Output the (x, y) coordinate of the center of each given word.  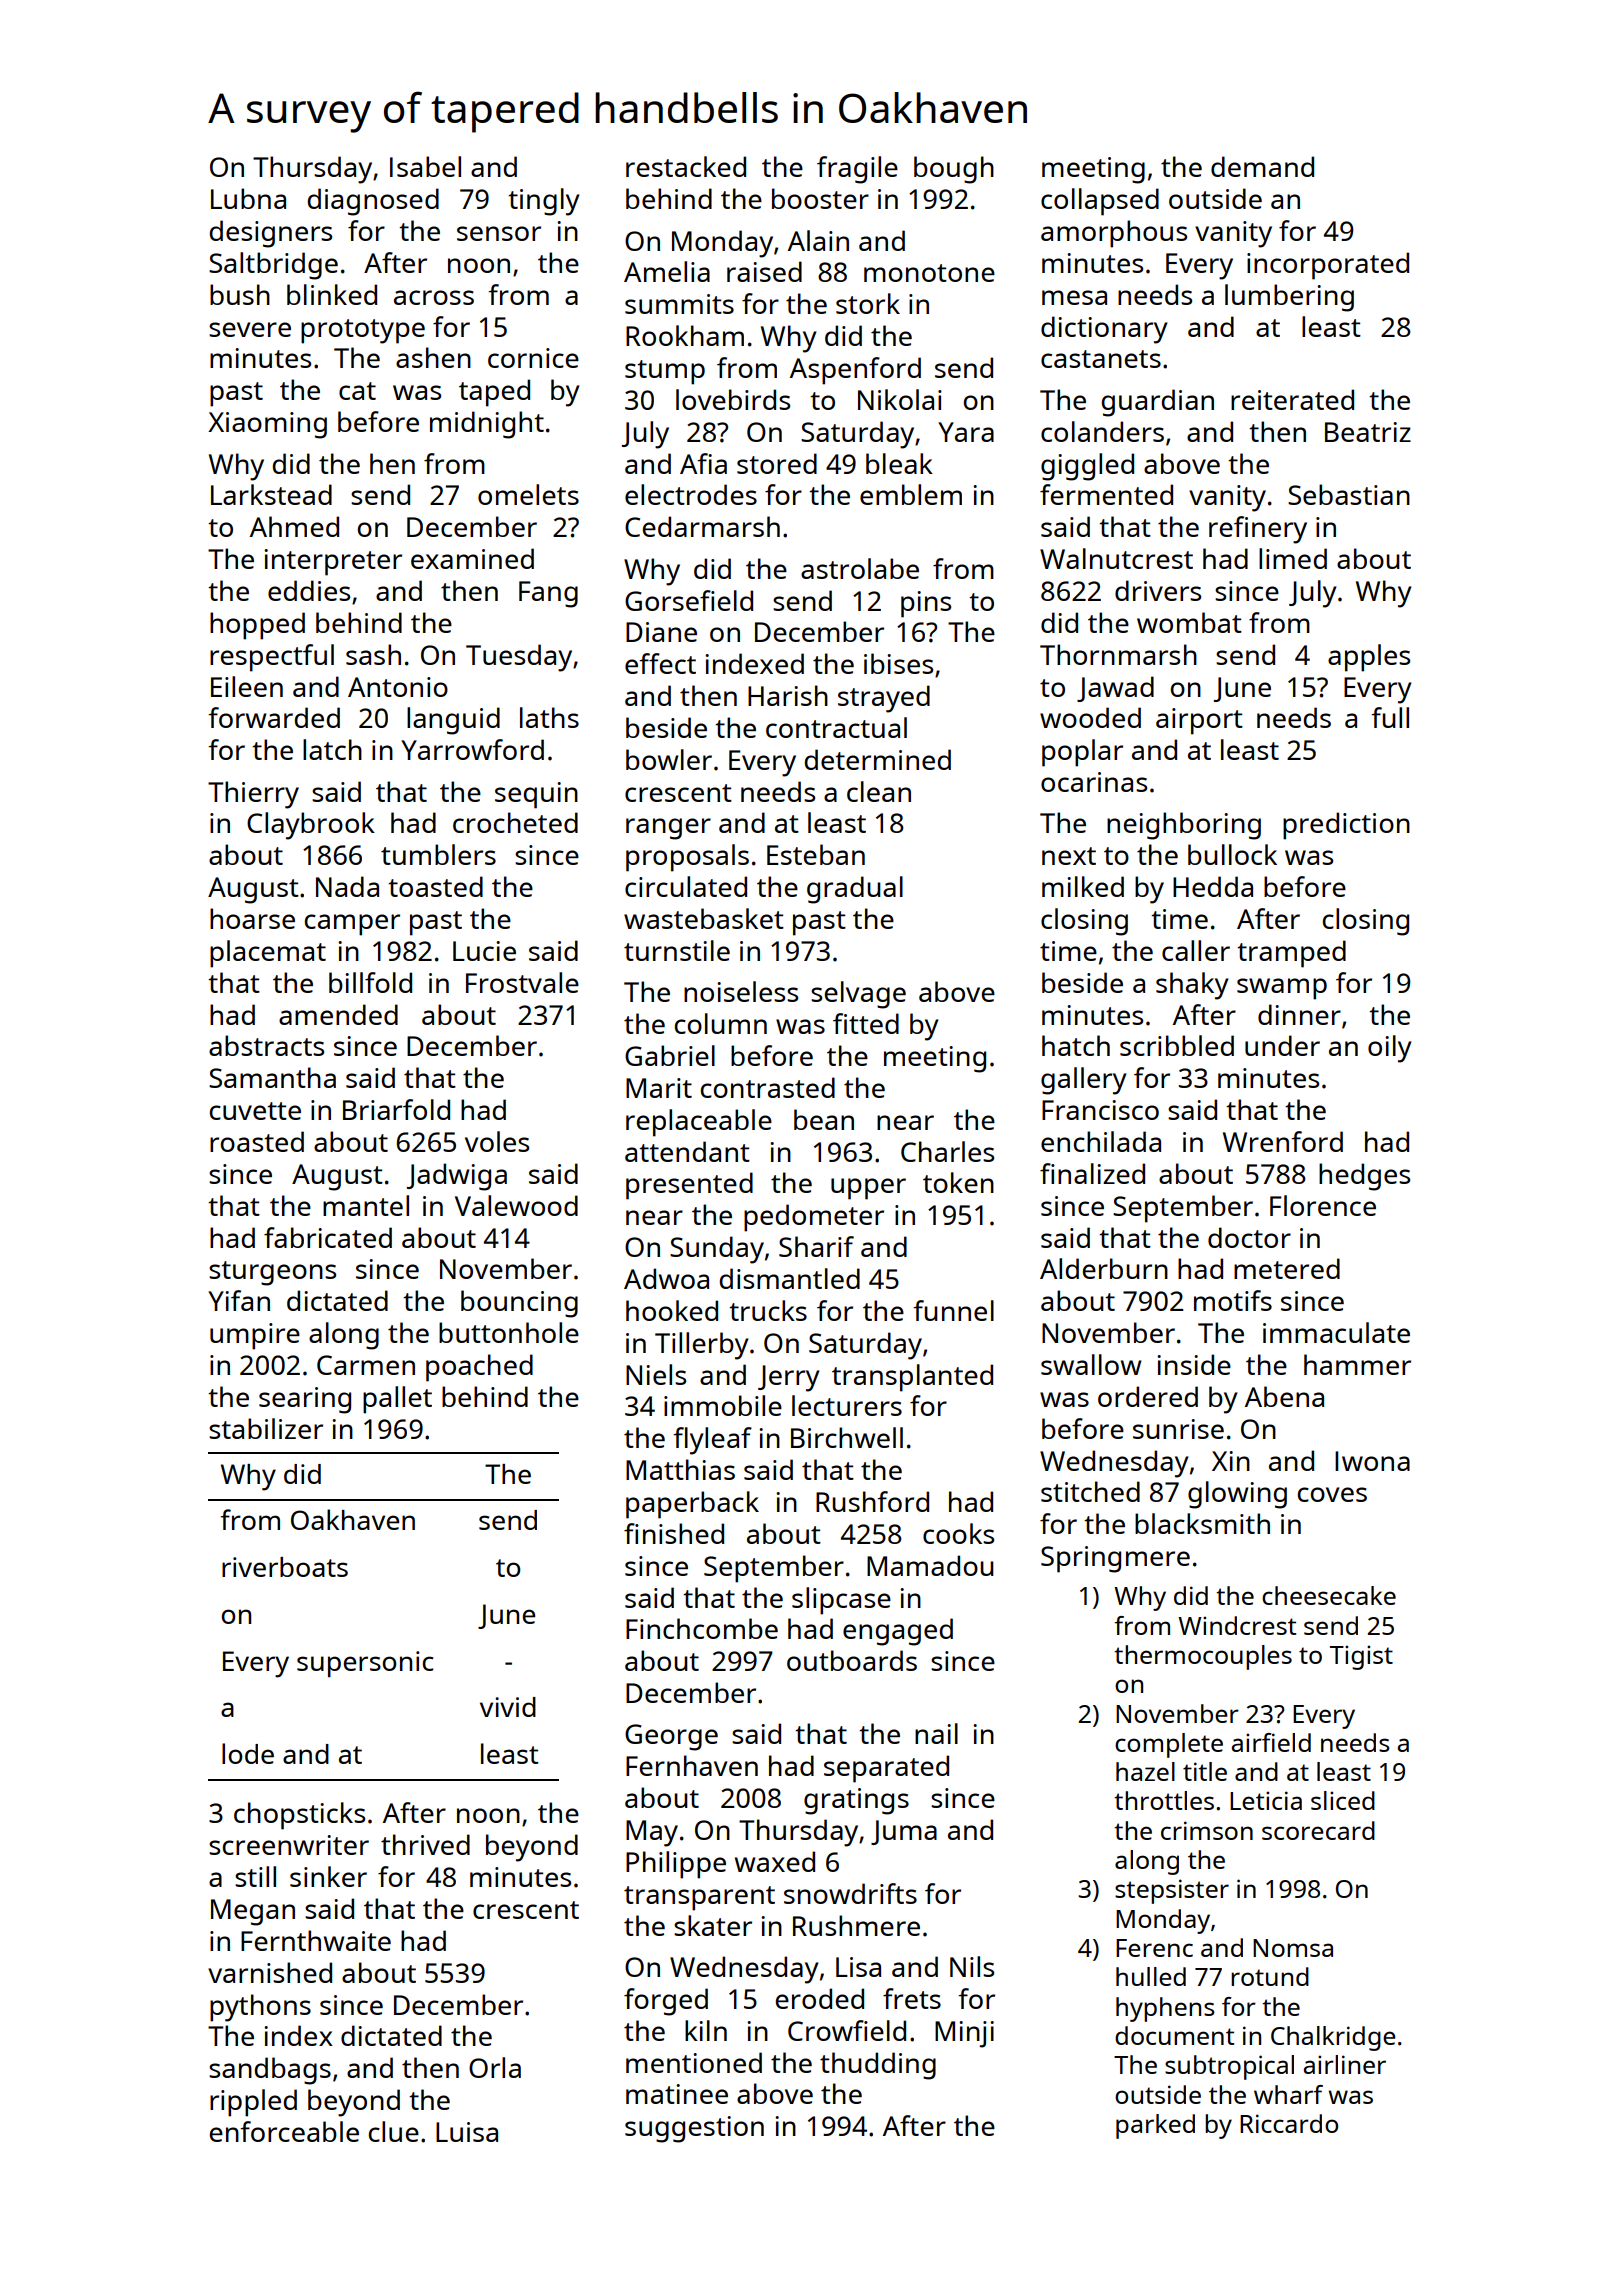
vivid (508, 1707)
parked (1155, 2126)
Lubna (248, 198)
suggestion (694, 2129)
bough (954, 170)
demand (1262, 166)
